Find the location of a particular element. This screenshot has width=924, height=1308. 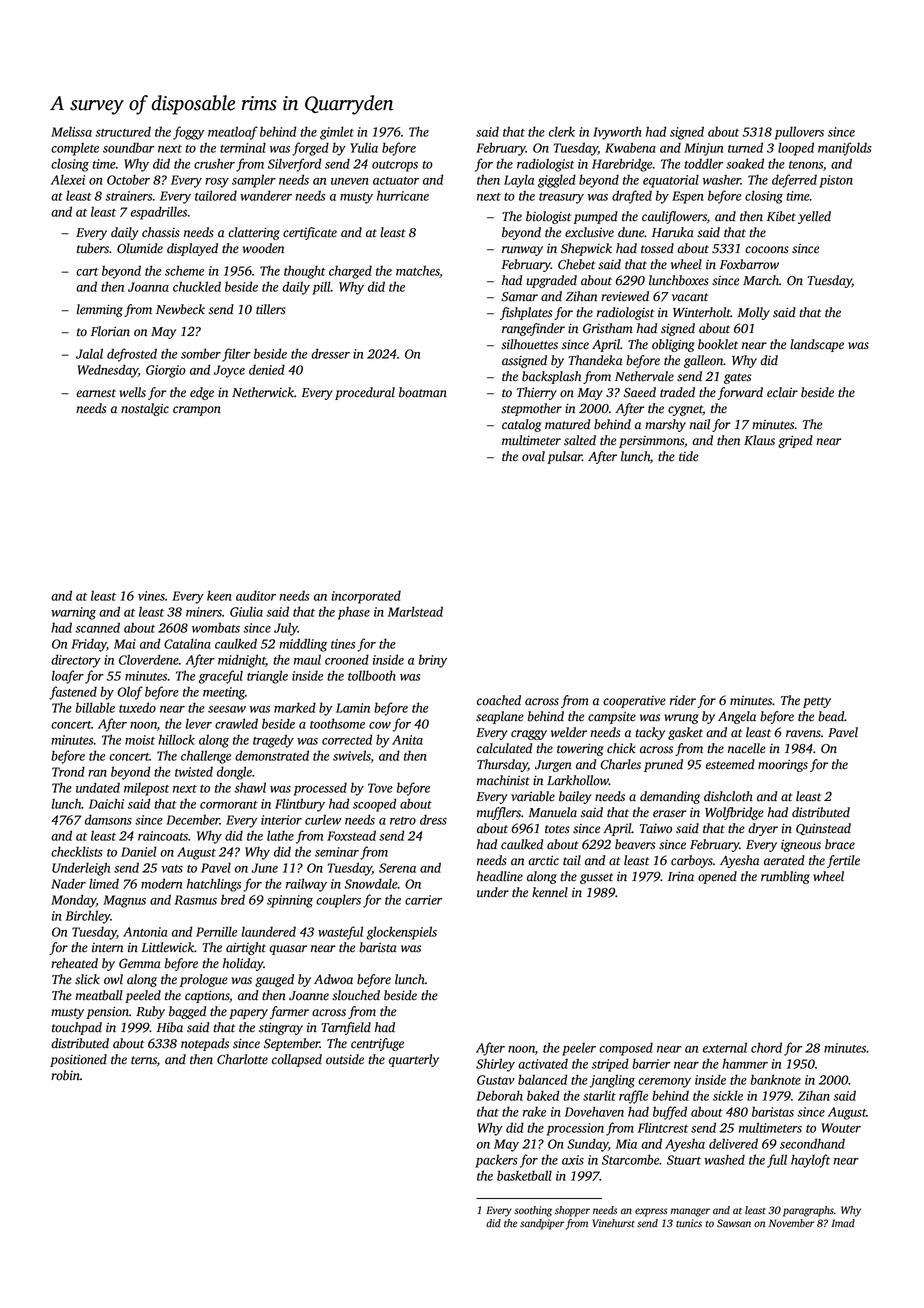

pullovers is located at coordinates (799, 133).
